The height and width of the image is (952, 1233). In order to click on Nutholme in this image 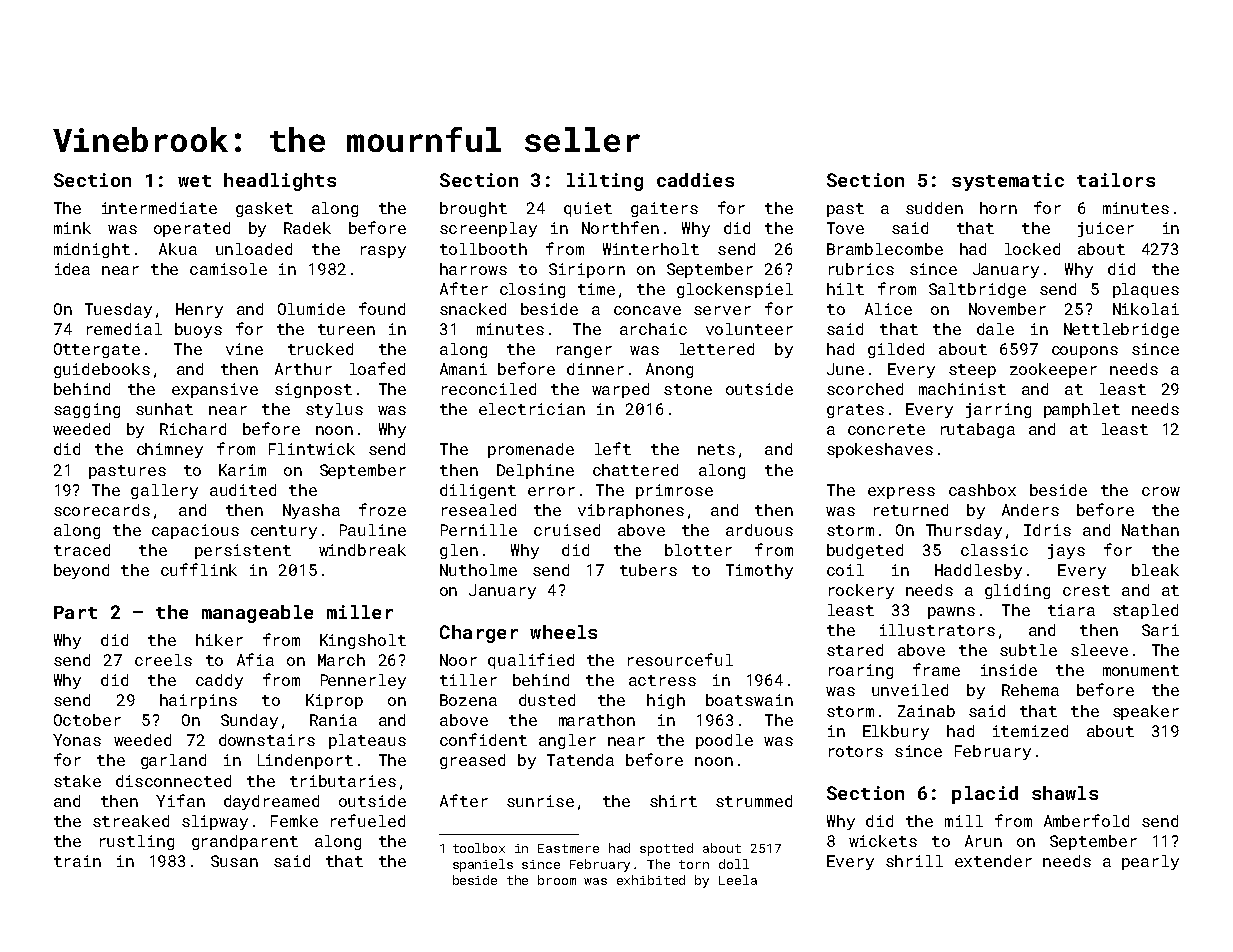, I will do `click(478, 570)`.
